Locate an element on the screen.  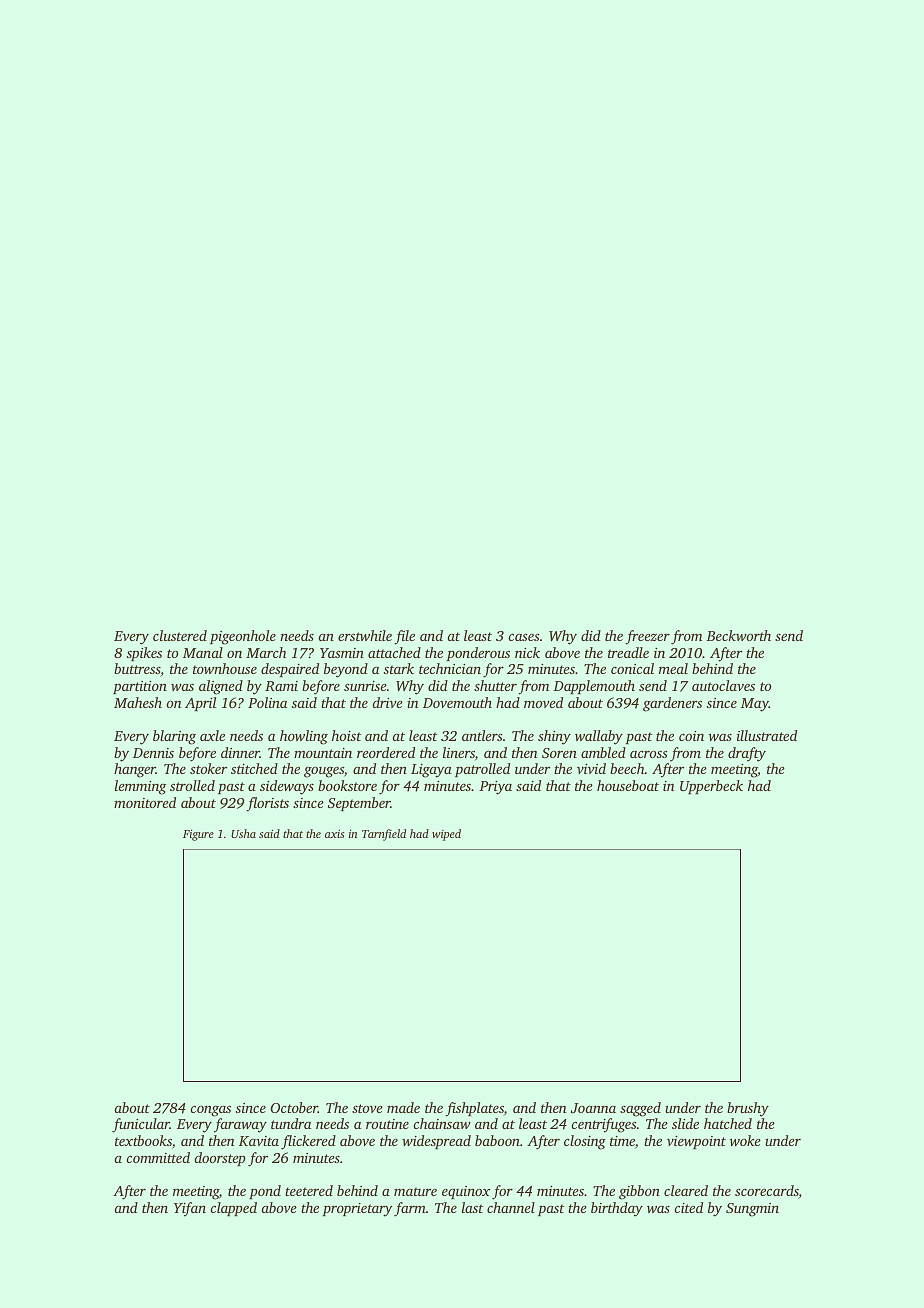
channel is located at coordinates (511, 1207).
